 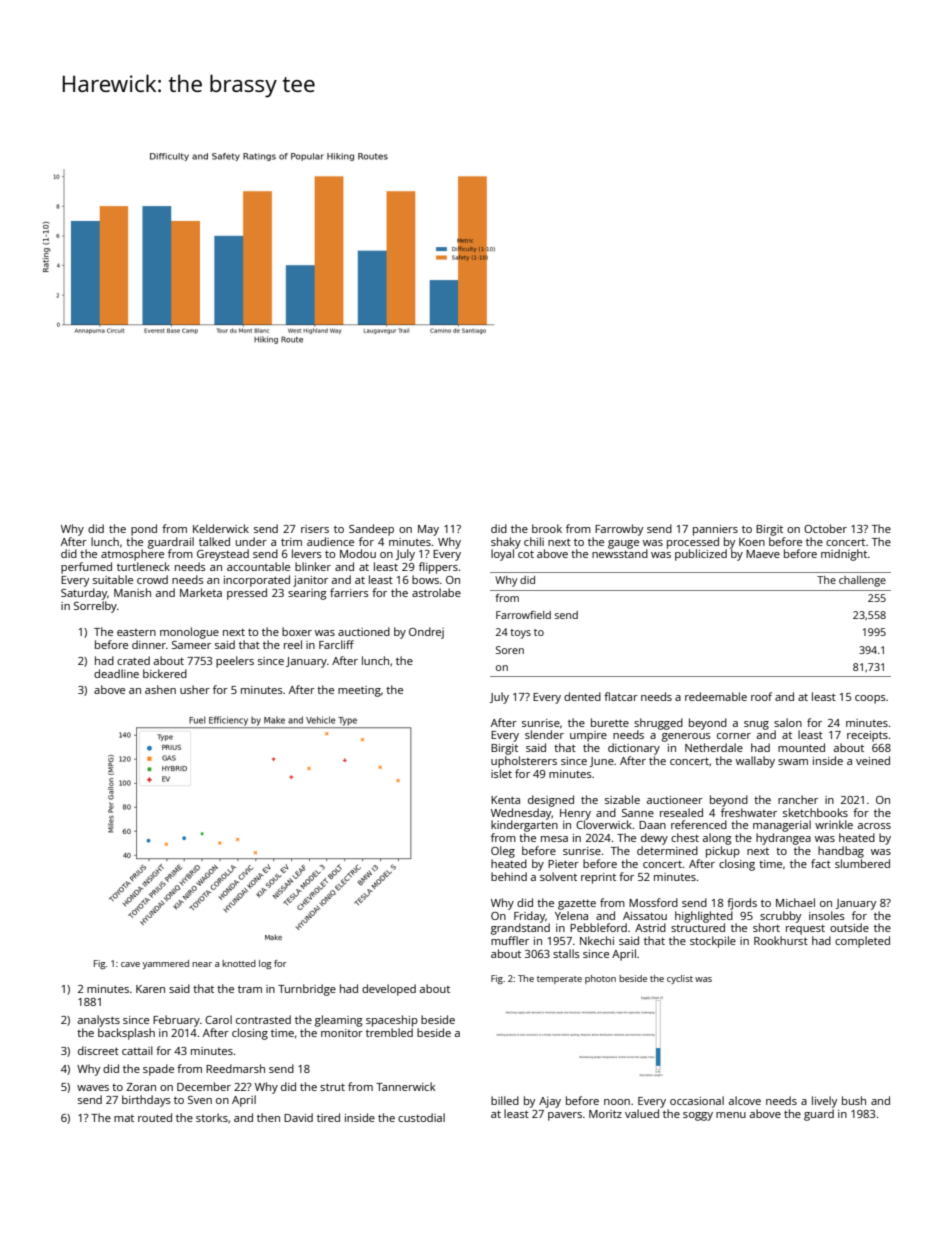 What do you see at coordinates (824, 1102) in the page?
I see `lively` at bounding box center [824, 1102].
